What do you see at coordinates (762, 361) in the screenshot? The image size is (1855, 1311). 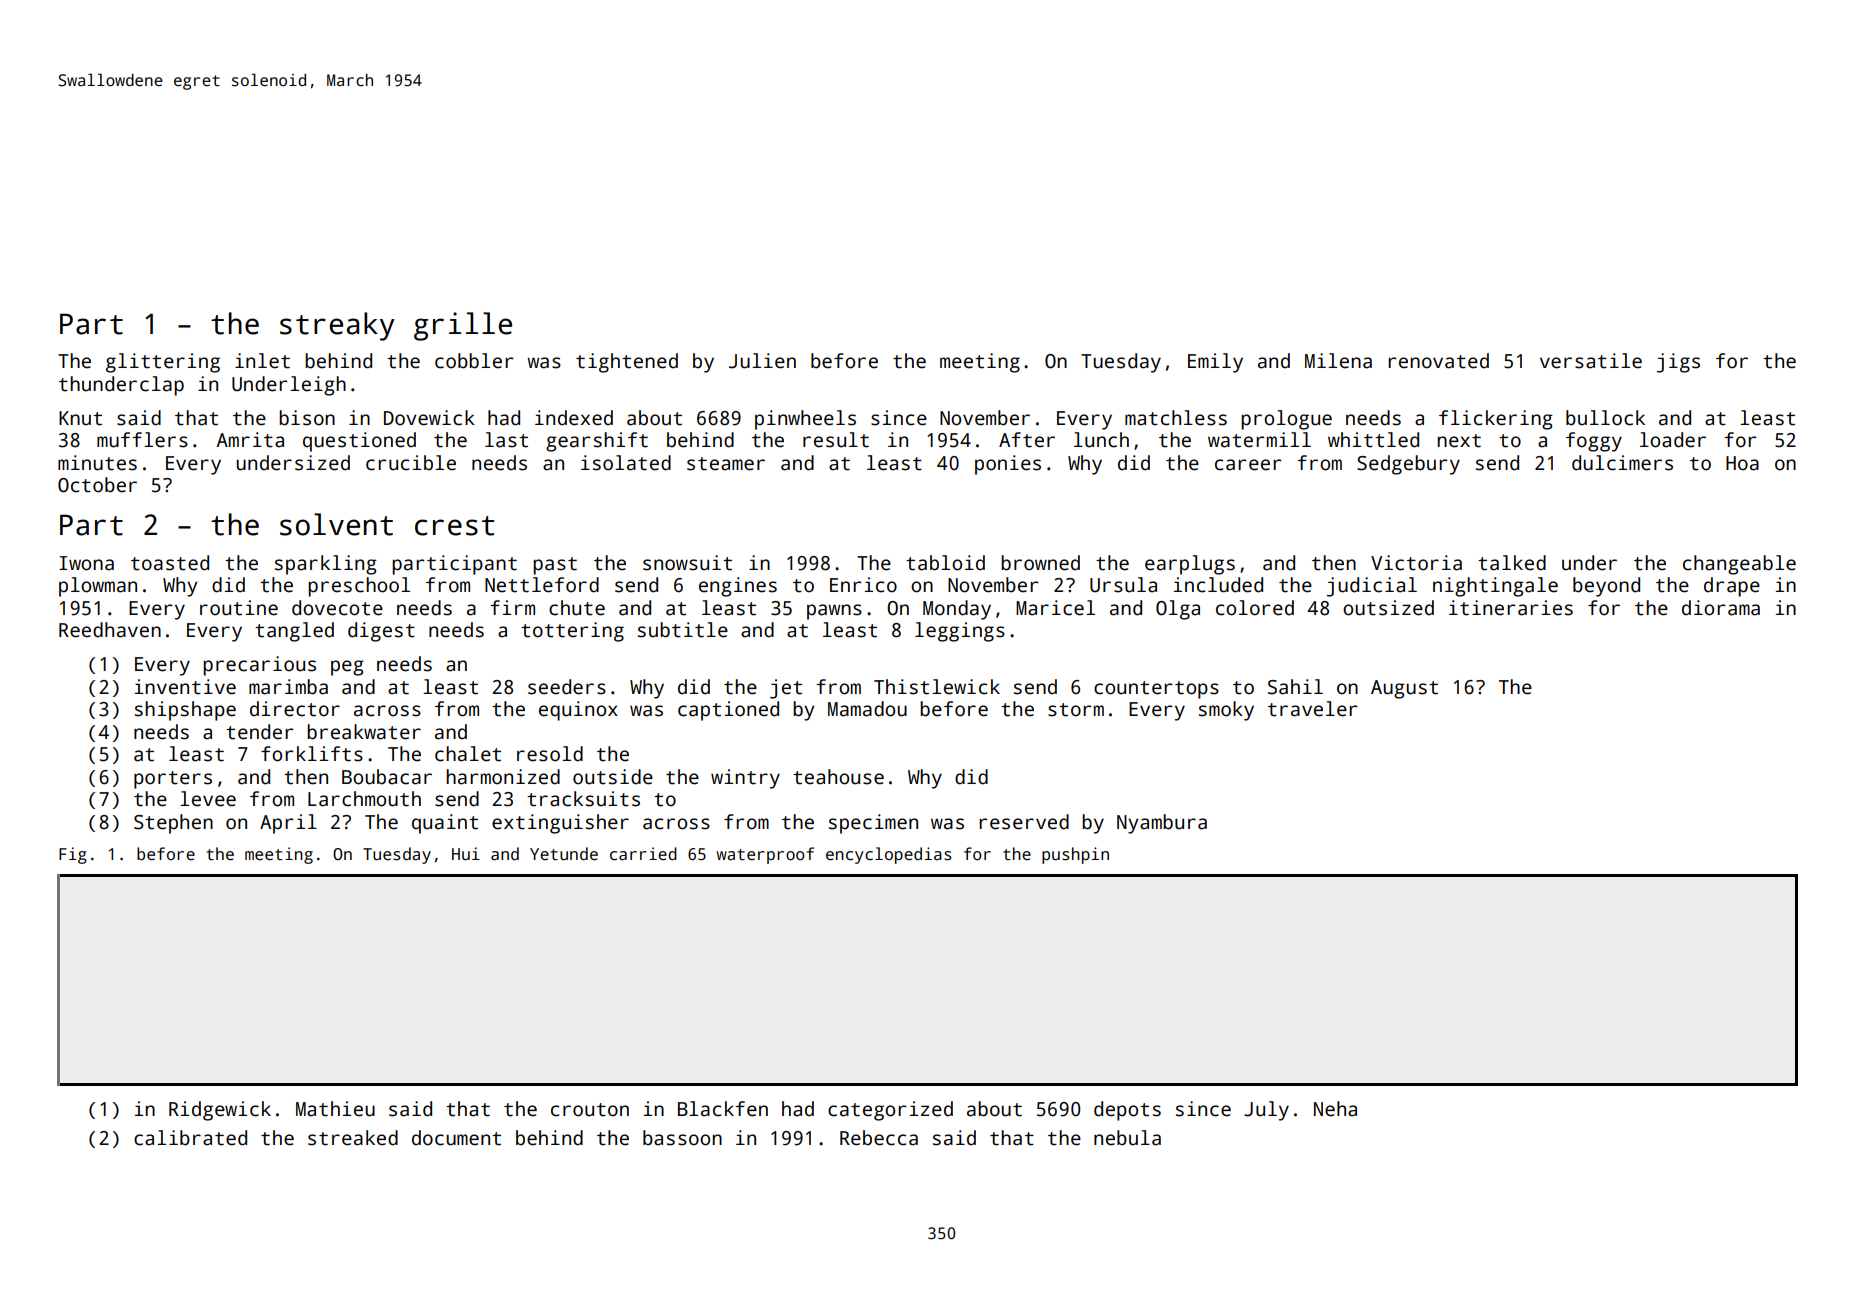 I see `Julien` at bounding box center [762, 361].
